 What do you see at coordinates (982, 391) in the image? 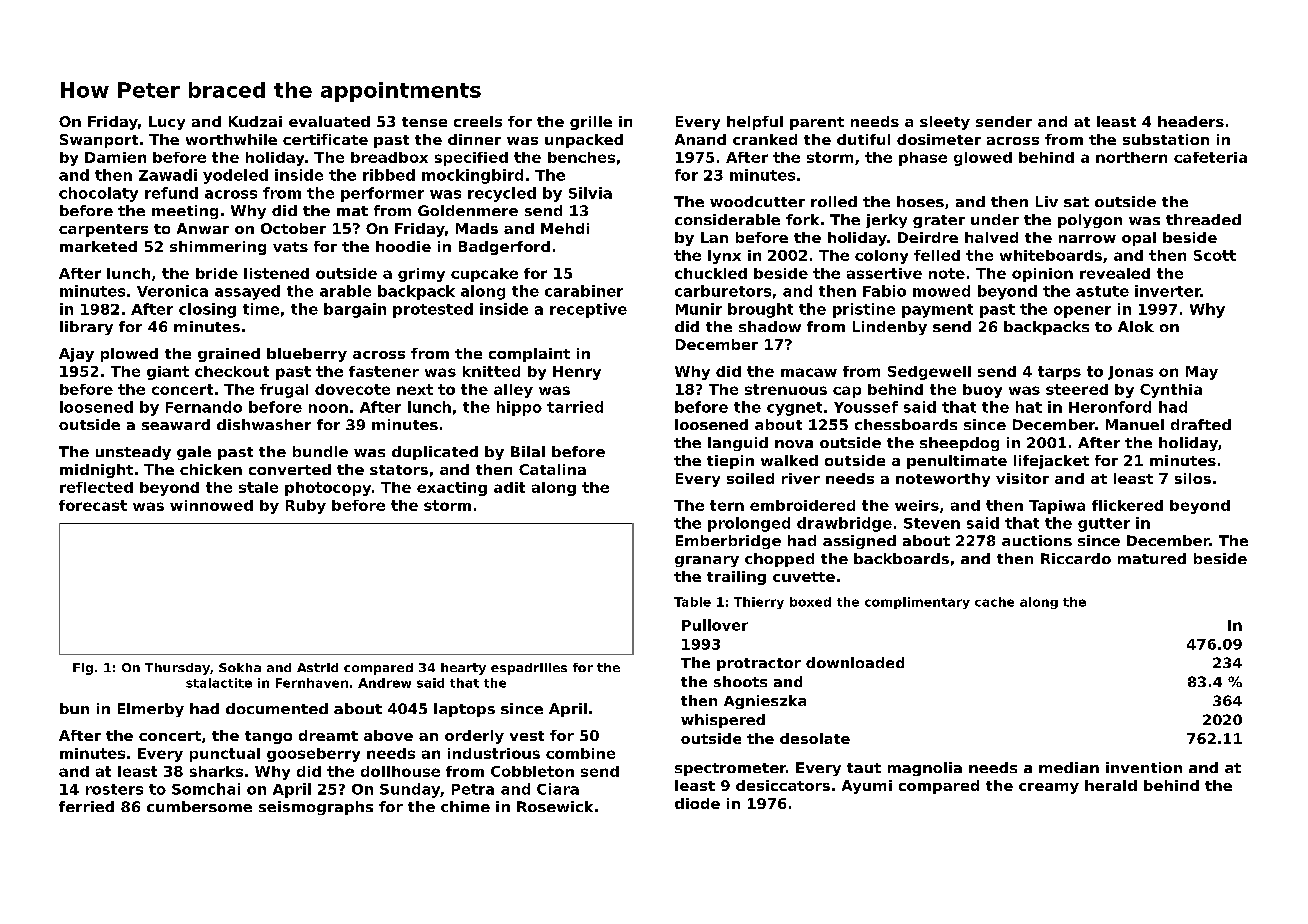
I see `buoy` at bounding box center [982, 391].
